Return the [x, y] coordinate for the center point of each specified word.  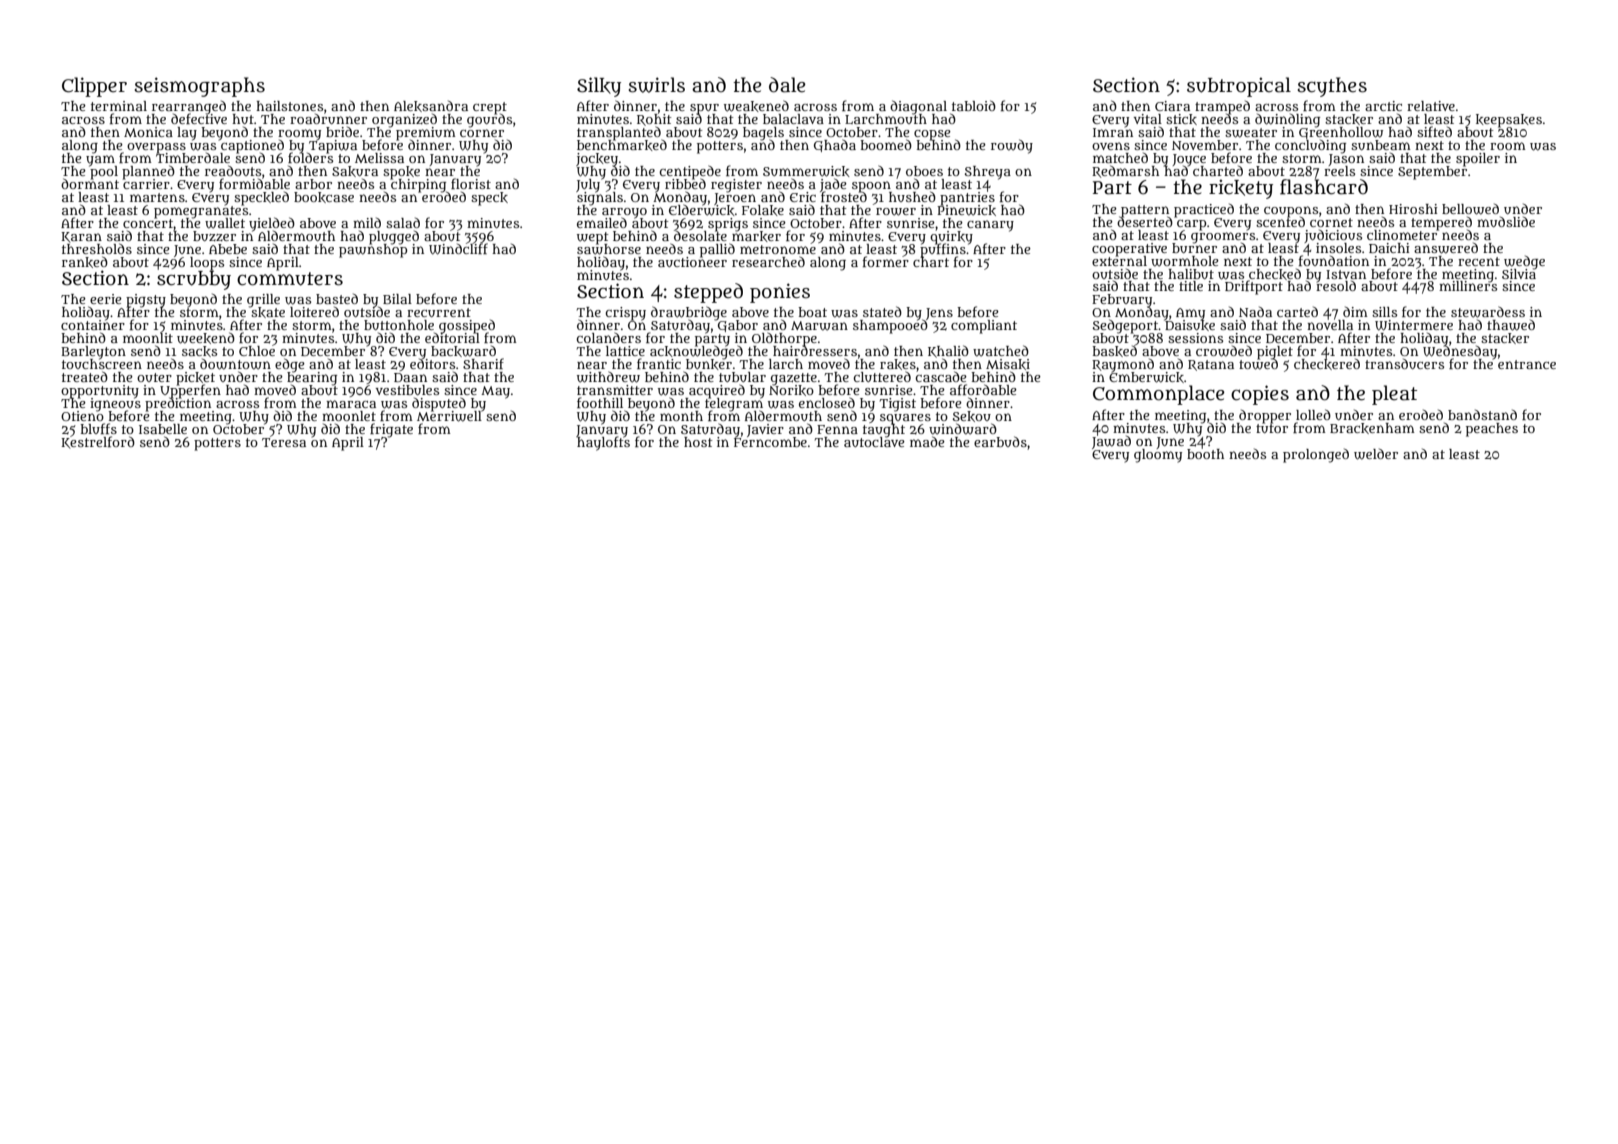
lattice [625, 351]
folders [310, 158]
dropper [1265, 416]
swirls [656, 85]
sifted [1434, 131]
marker [756, 236]
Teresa [284, 442]
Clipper [94, 87]
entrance [1527, 364]
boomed [886, 144]
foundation [1334, 260]
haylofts [603, 444]
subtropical [1239, 87]
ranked [85, 262]
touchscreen [102, 364]
